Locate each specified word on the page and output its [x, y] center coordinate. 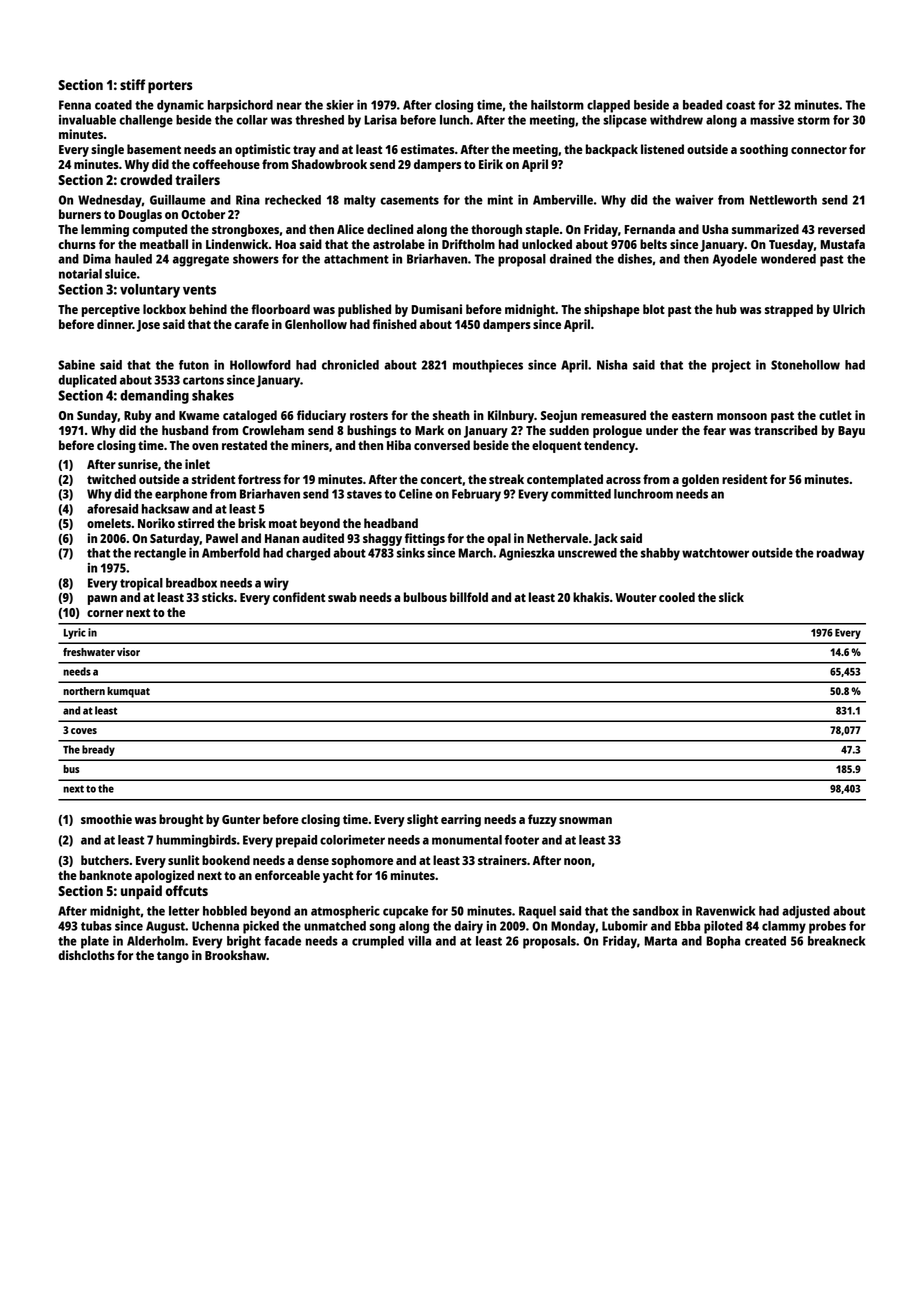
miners [310, 445]
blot [654, 309]
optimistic [262, 150]
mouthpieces [488, 366]
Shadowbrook [329, 164]
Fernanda [649, 229]
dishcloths [86, 955]
